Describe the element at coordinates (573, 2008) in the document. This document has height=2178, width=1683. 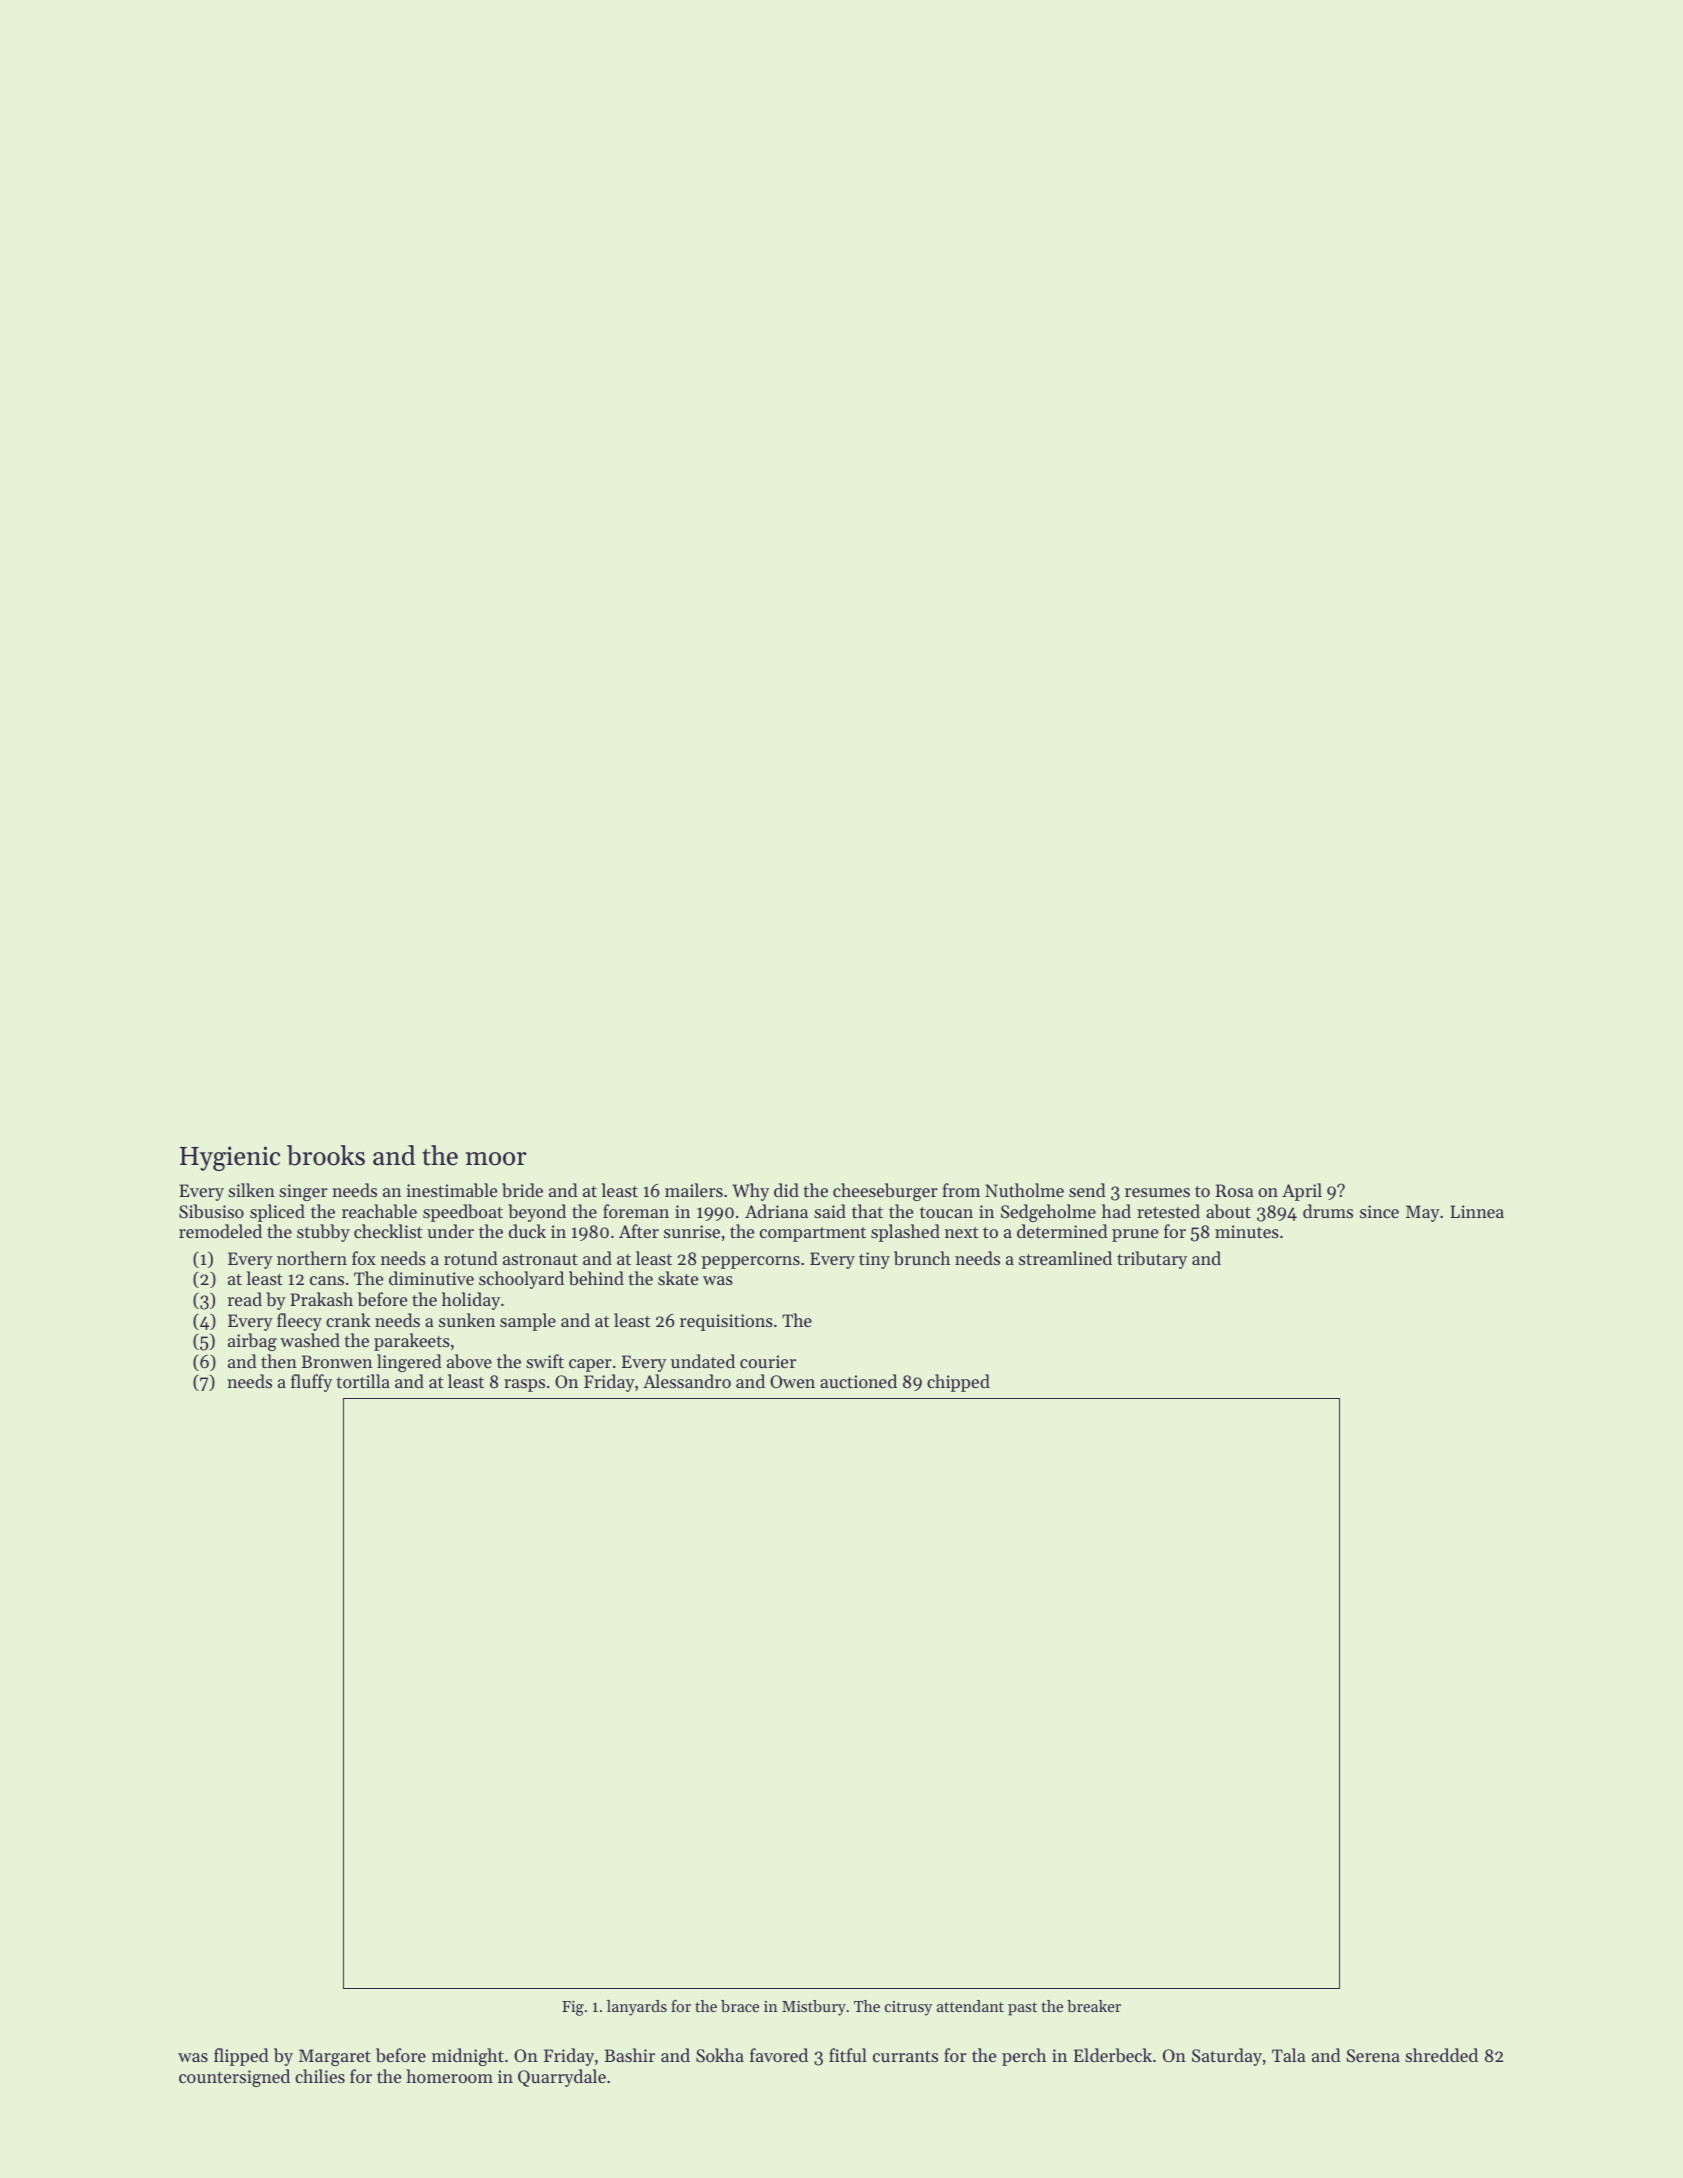
I see `Fig` at that location.
